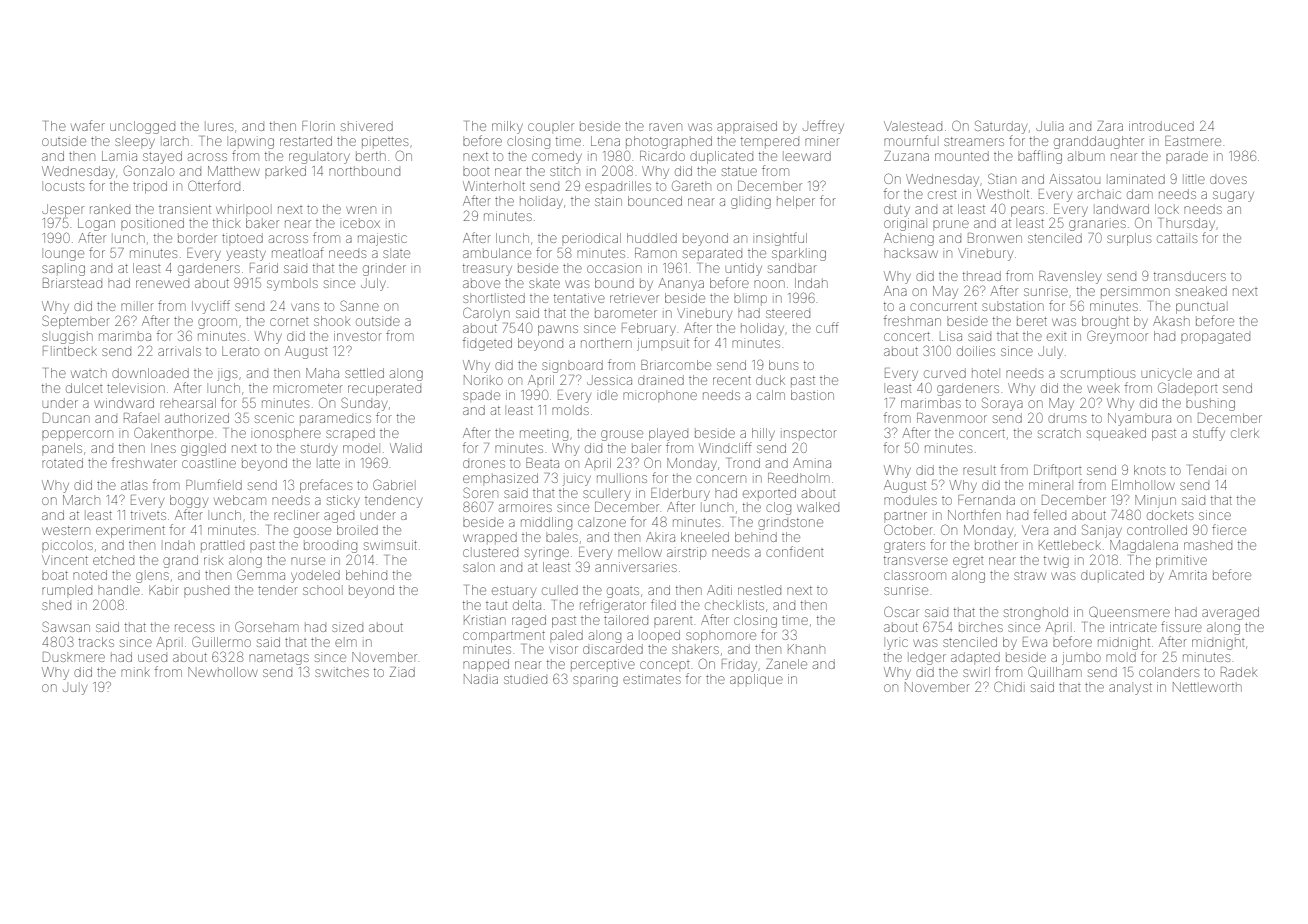 Image resolution: width=1308 pixels, height=924 pixels. I want to click on Carolyn, so click(486, 314).
